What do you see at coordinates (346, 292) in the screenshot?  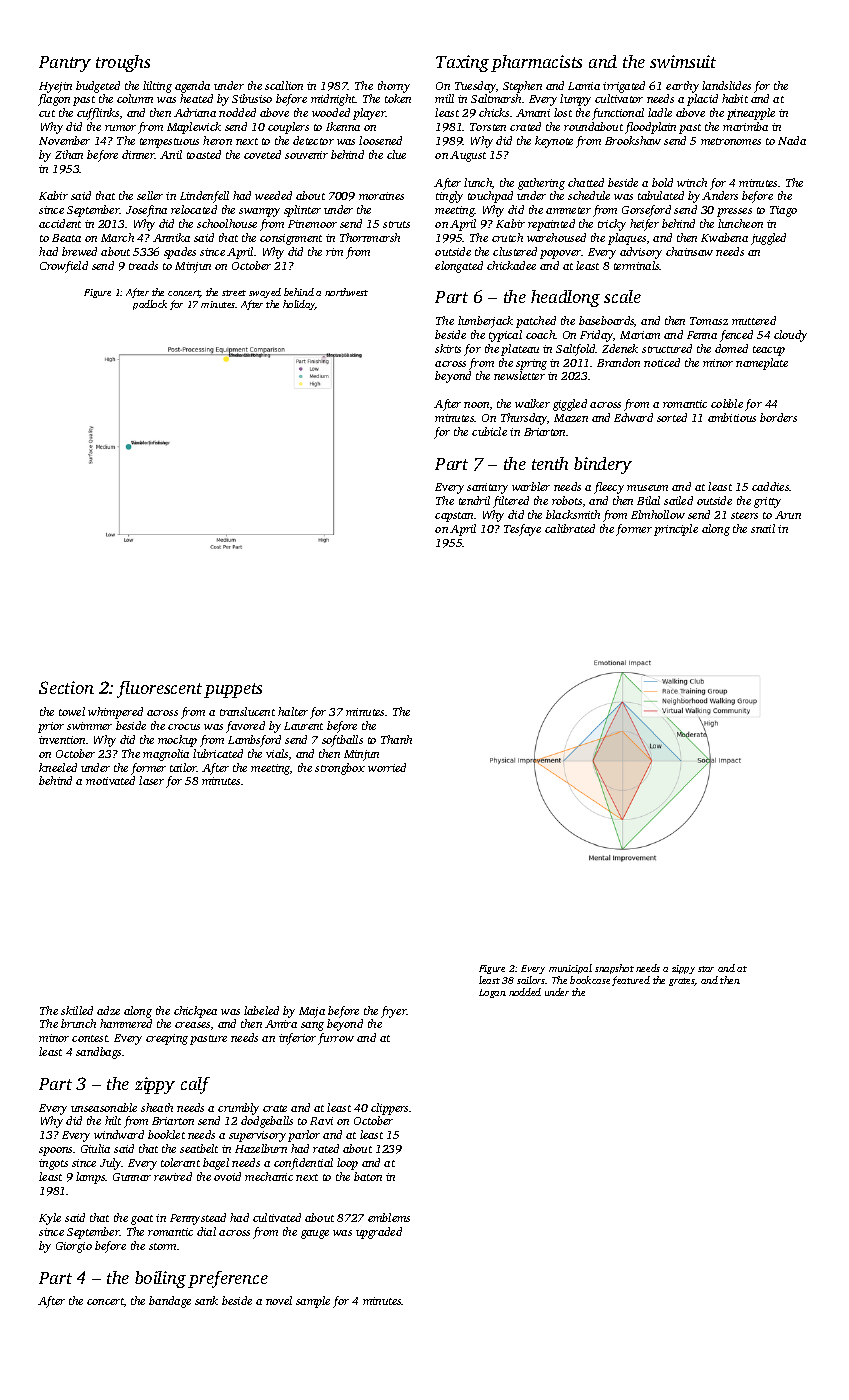 I see `northwest` at bounding box center [346, 292].
